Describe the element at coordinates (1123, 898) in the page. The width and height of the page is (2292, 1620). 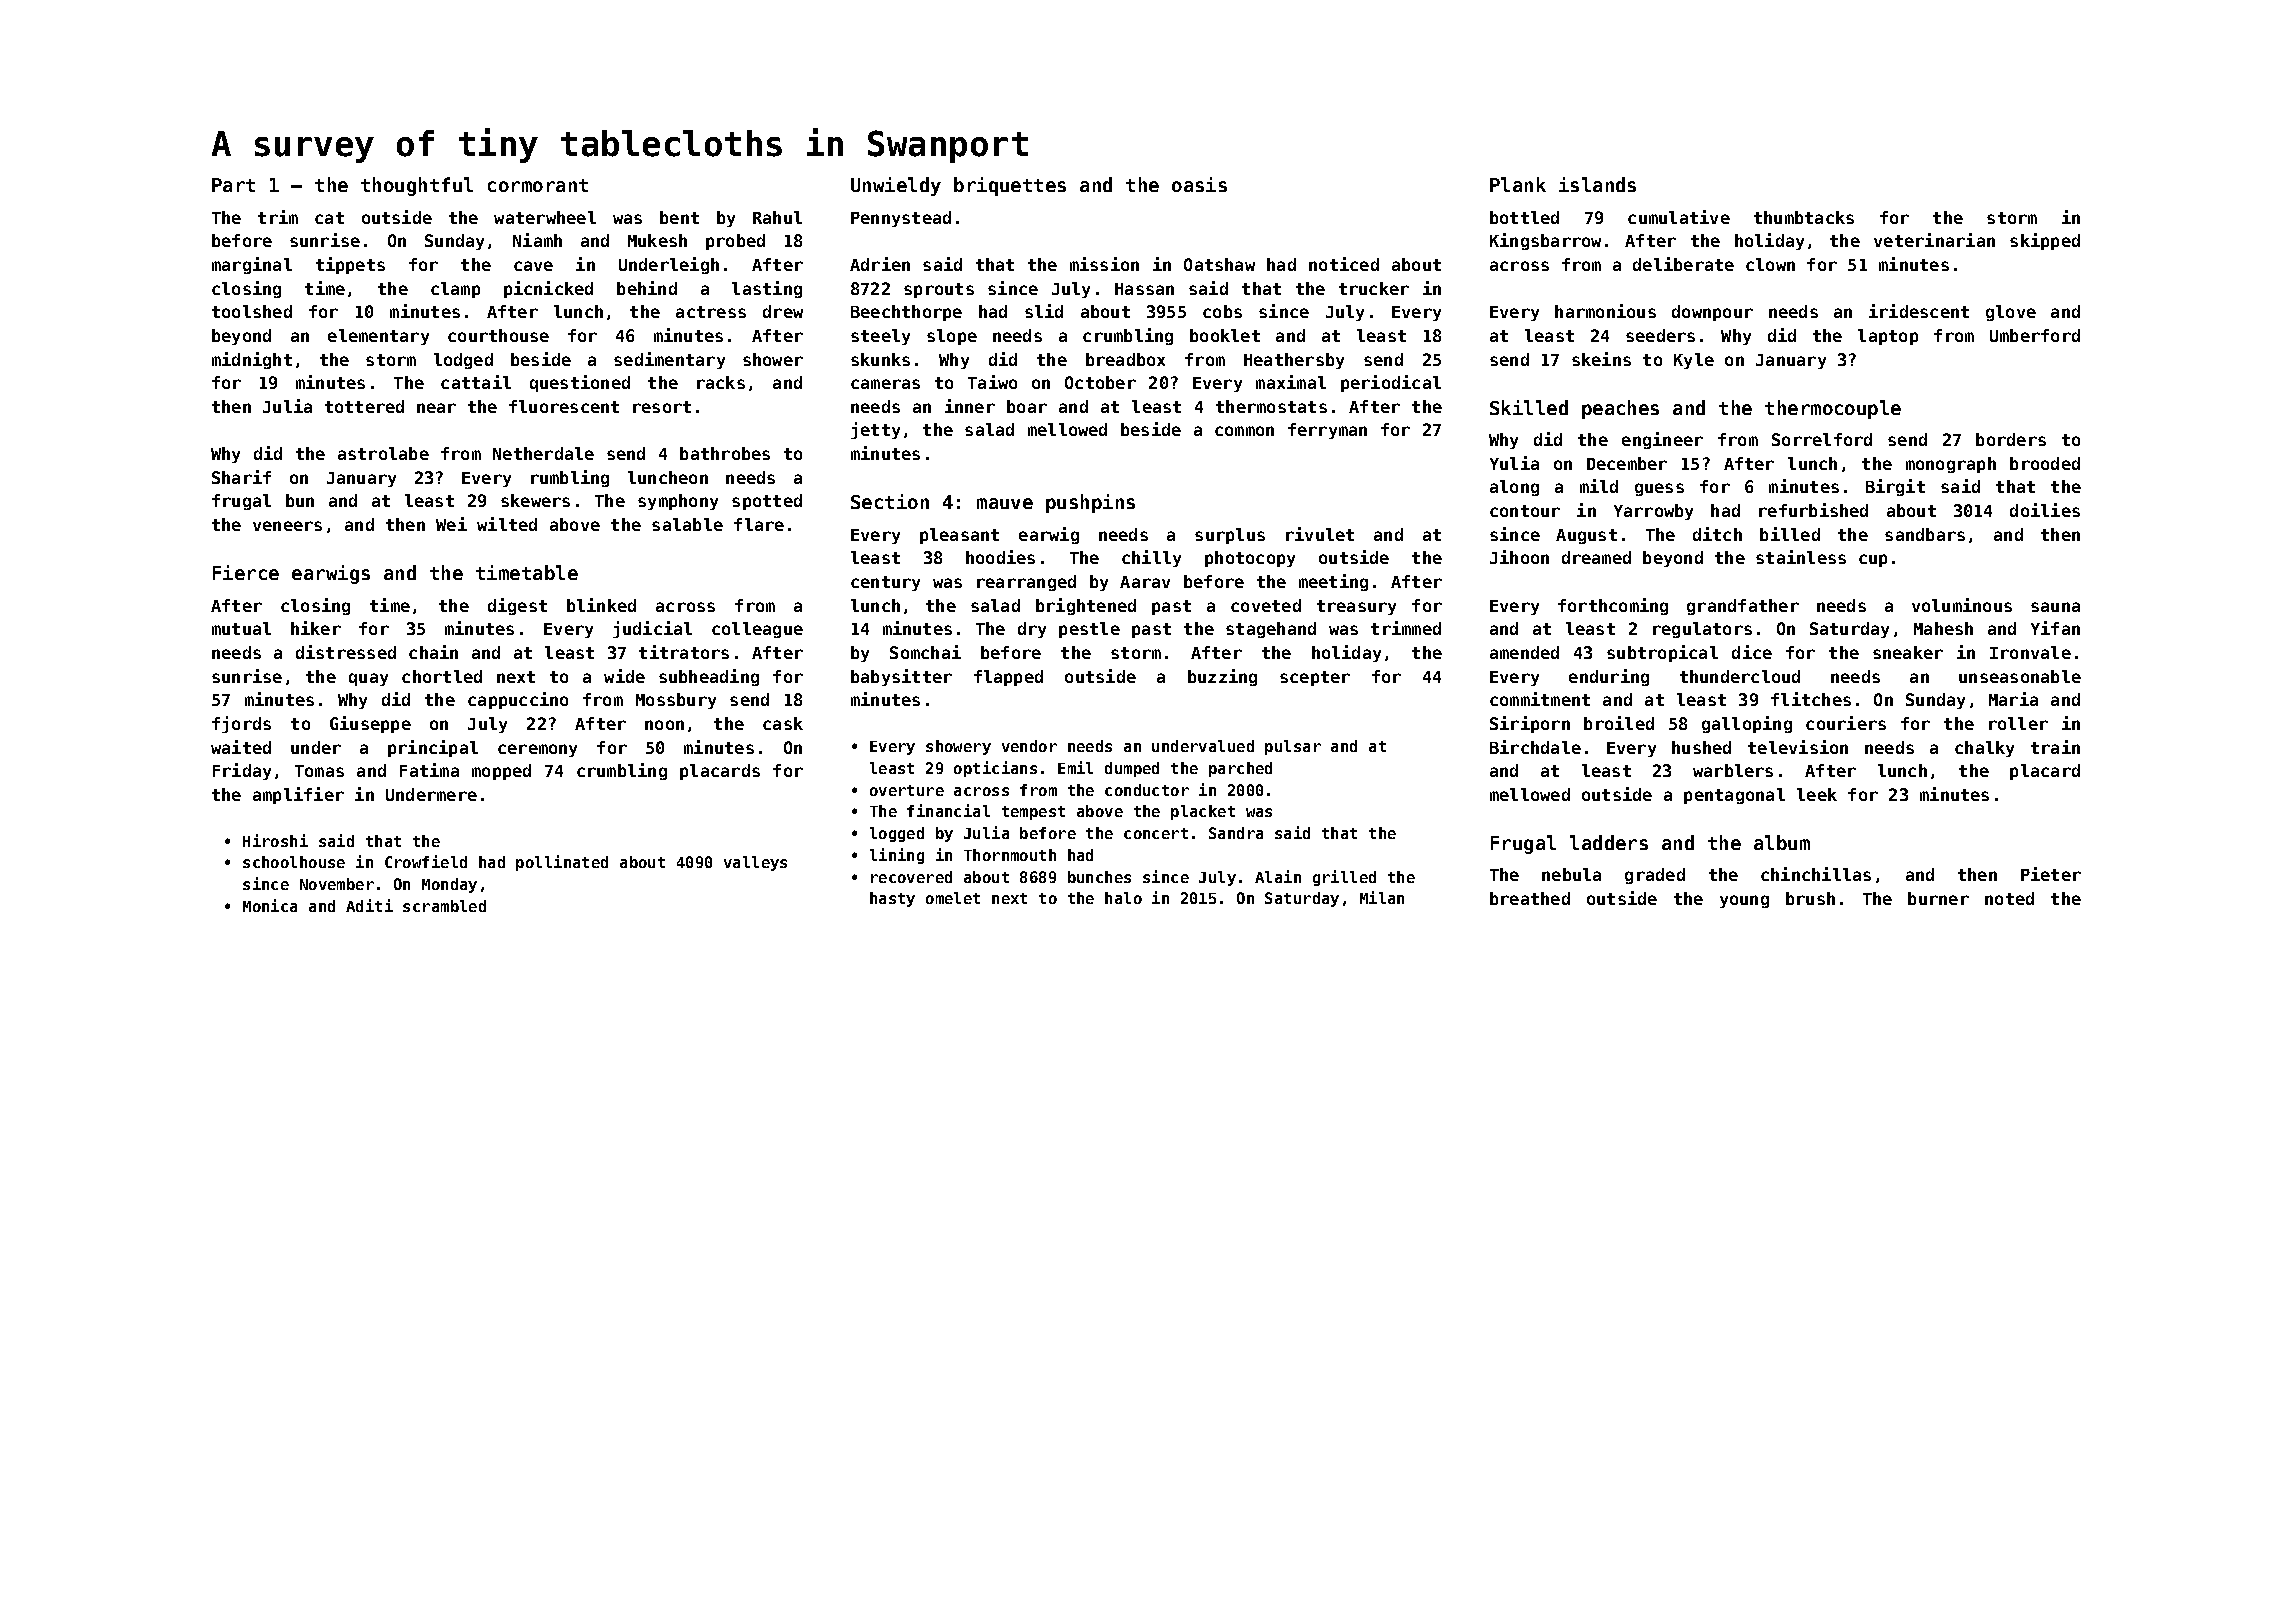
I see `halo` at that location.
